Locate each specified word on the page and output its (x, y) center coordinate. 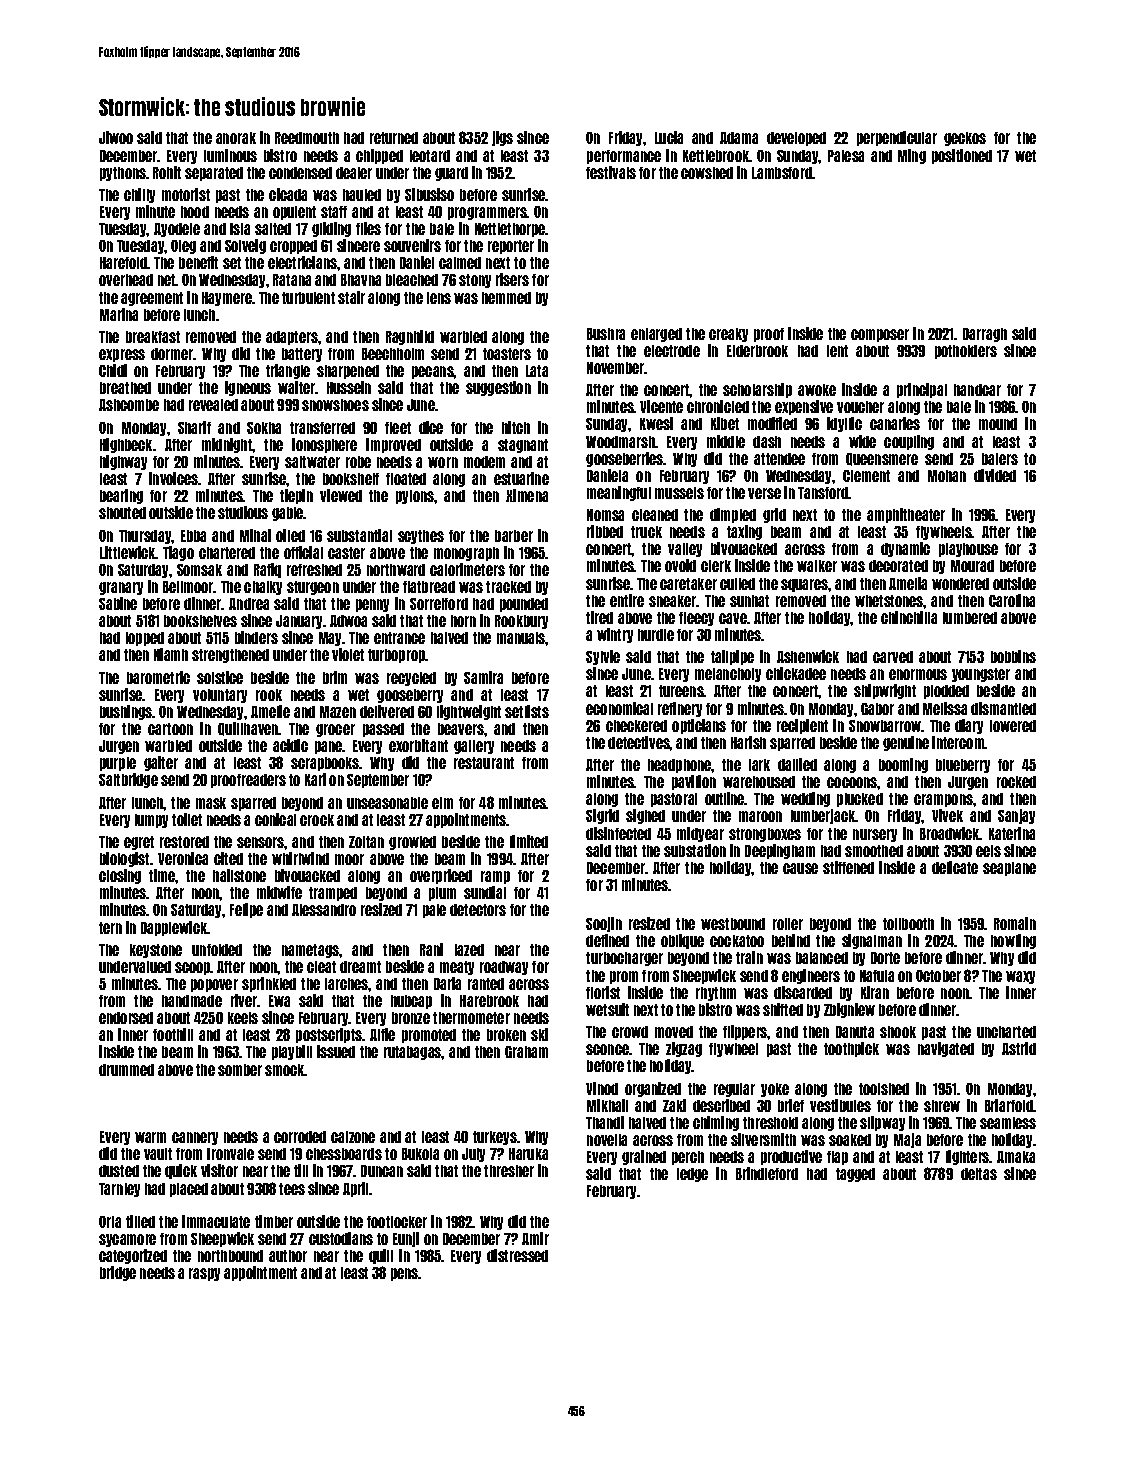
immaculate (216, 1221)
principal (922, 390)
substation (695, 850)
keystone (156, 951)
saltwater (312, 462)
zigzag (684, 1049)
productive (791, 1157)
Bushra (606, 334)
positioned (962, 156)
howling (1013, 941)
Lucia (669, 137)
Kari (315, 779)
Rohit (167, 172)
